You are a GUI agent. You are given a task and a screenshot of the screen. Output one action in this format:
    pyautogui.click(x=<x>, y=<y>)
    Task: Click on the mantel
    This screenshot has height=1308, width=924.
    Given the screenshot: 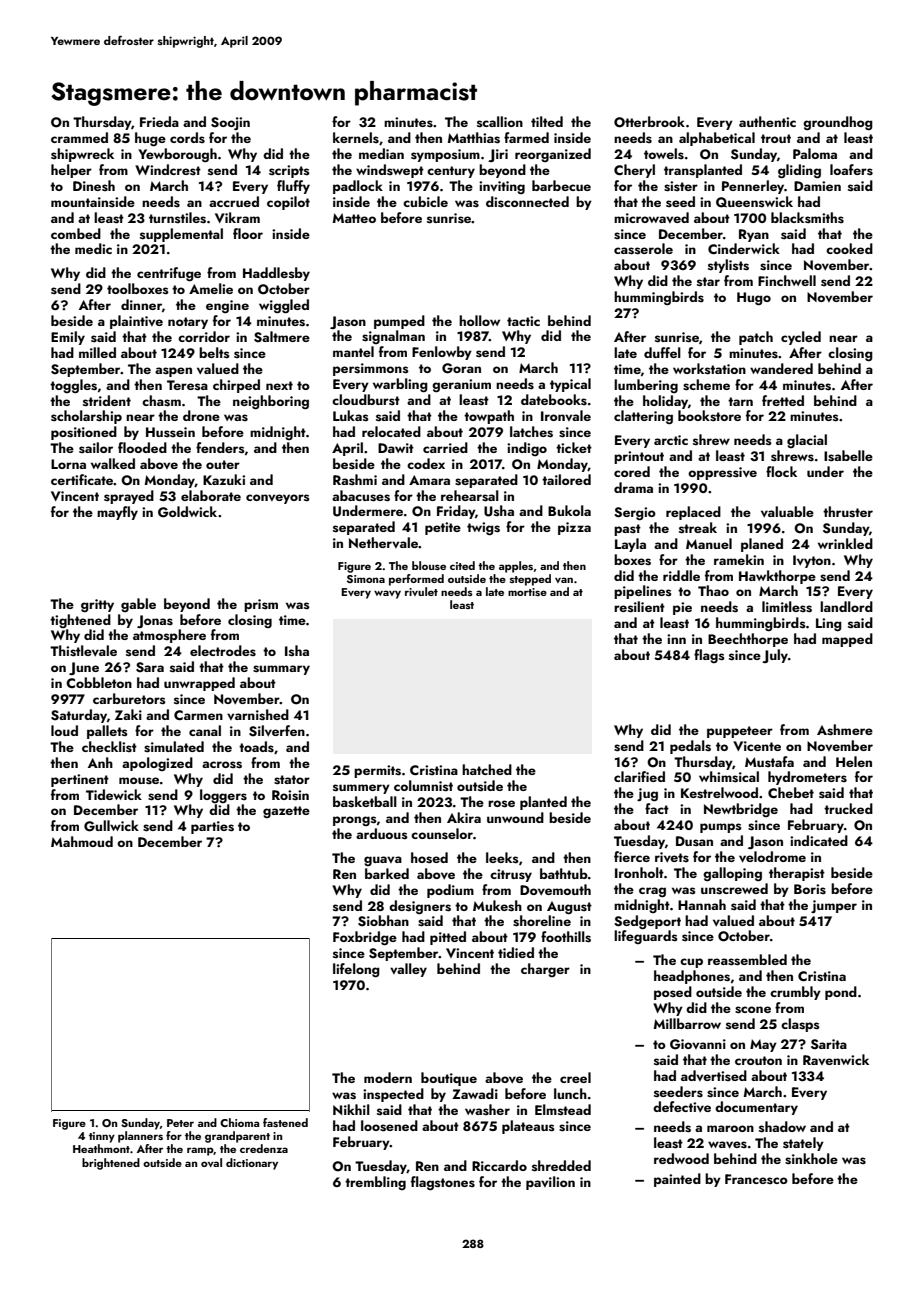 What is the action you would take?
    pyautogui.click(x=353, y=351)
